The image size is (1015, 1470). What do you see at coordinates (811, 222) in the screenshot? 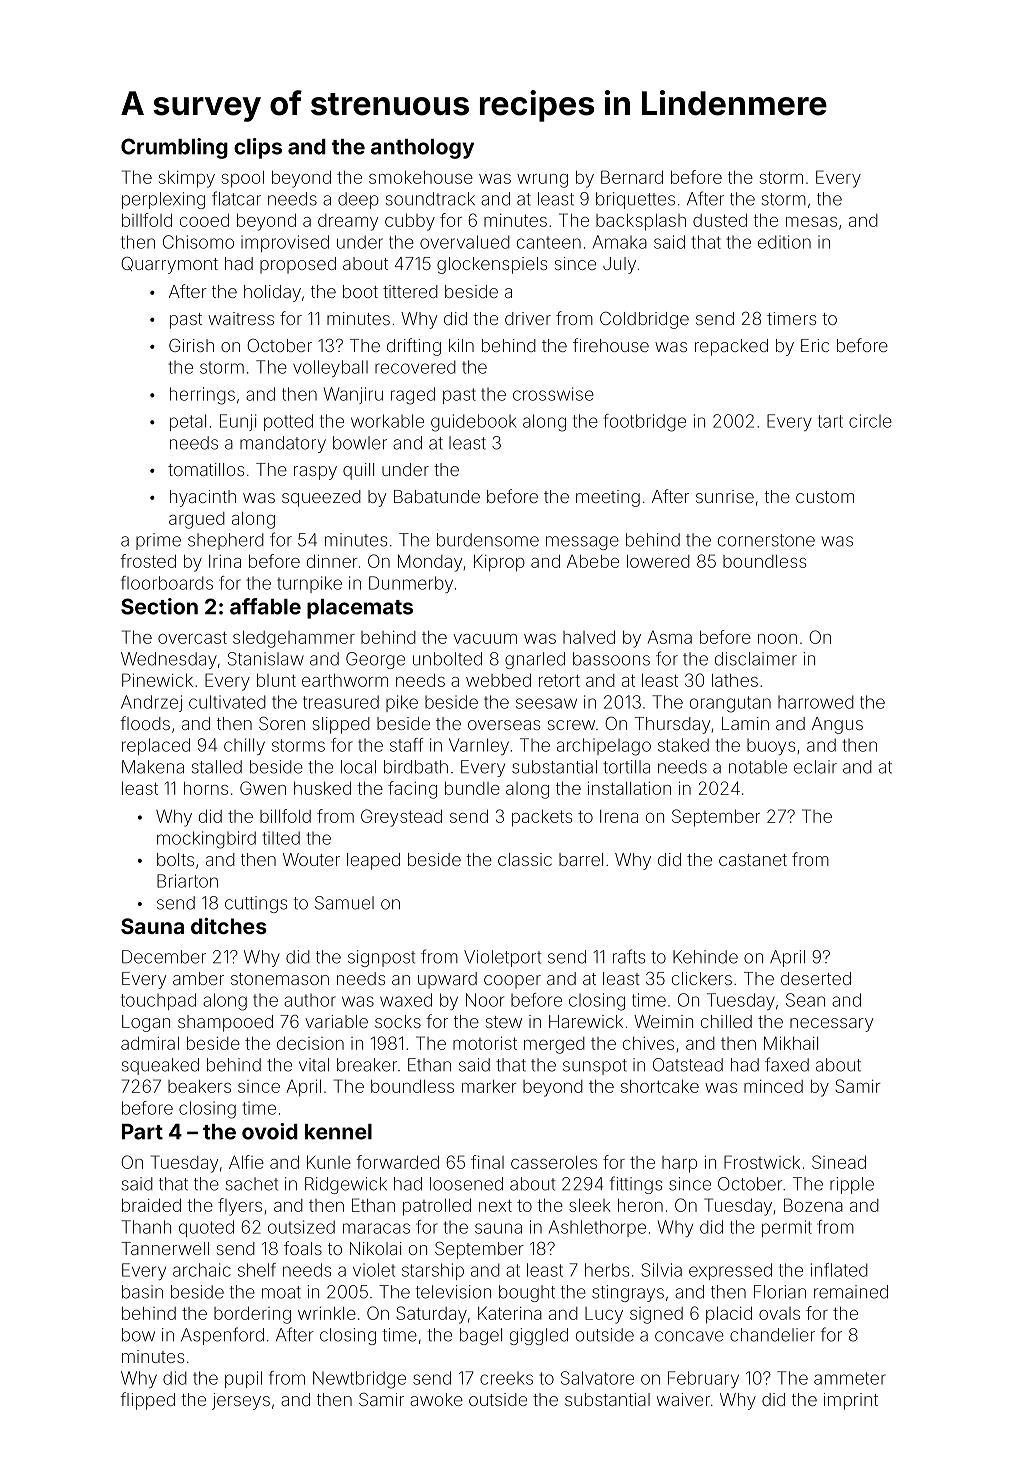
I see `mesas` at bounding box center [811, 222].
